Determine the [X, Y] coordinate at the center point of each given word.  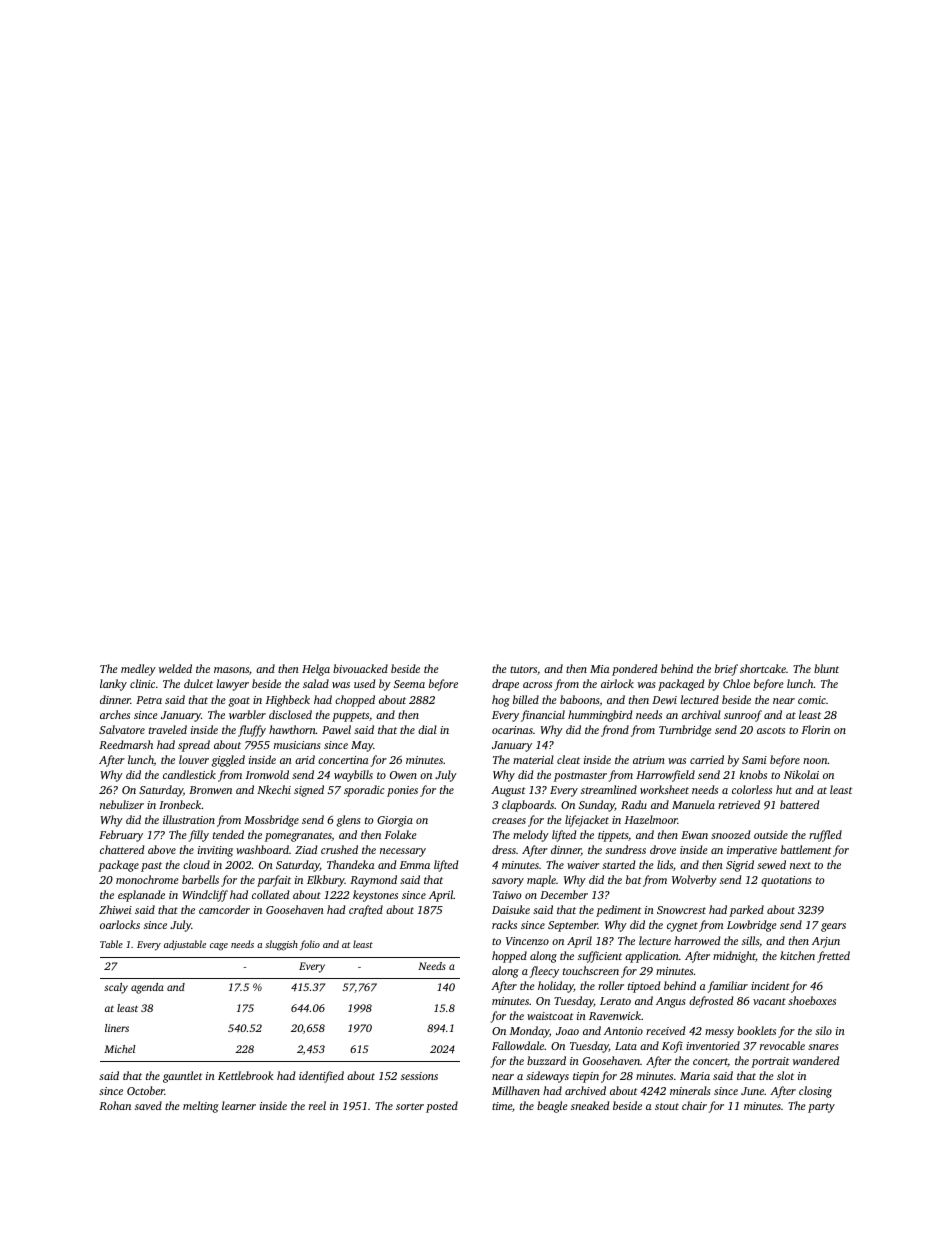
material [533, 759]
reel [317, 1105]
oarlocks [120, 924]
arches [115, 714]
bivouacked [360, 668]
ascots [771, 730]
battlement [806, 849]
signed [309, 791]
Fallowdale [518, 1045]
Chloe [736, 683]
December [564, 894]
